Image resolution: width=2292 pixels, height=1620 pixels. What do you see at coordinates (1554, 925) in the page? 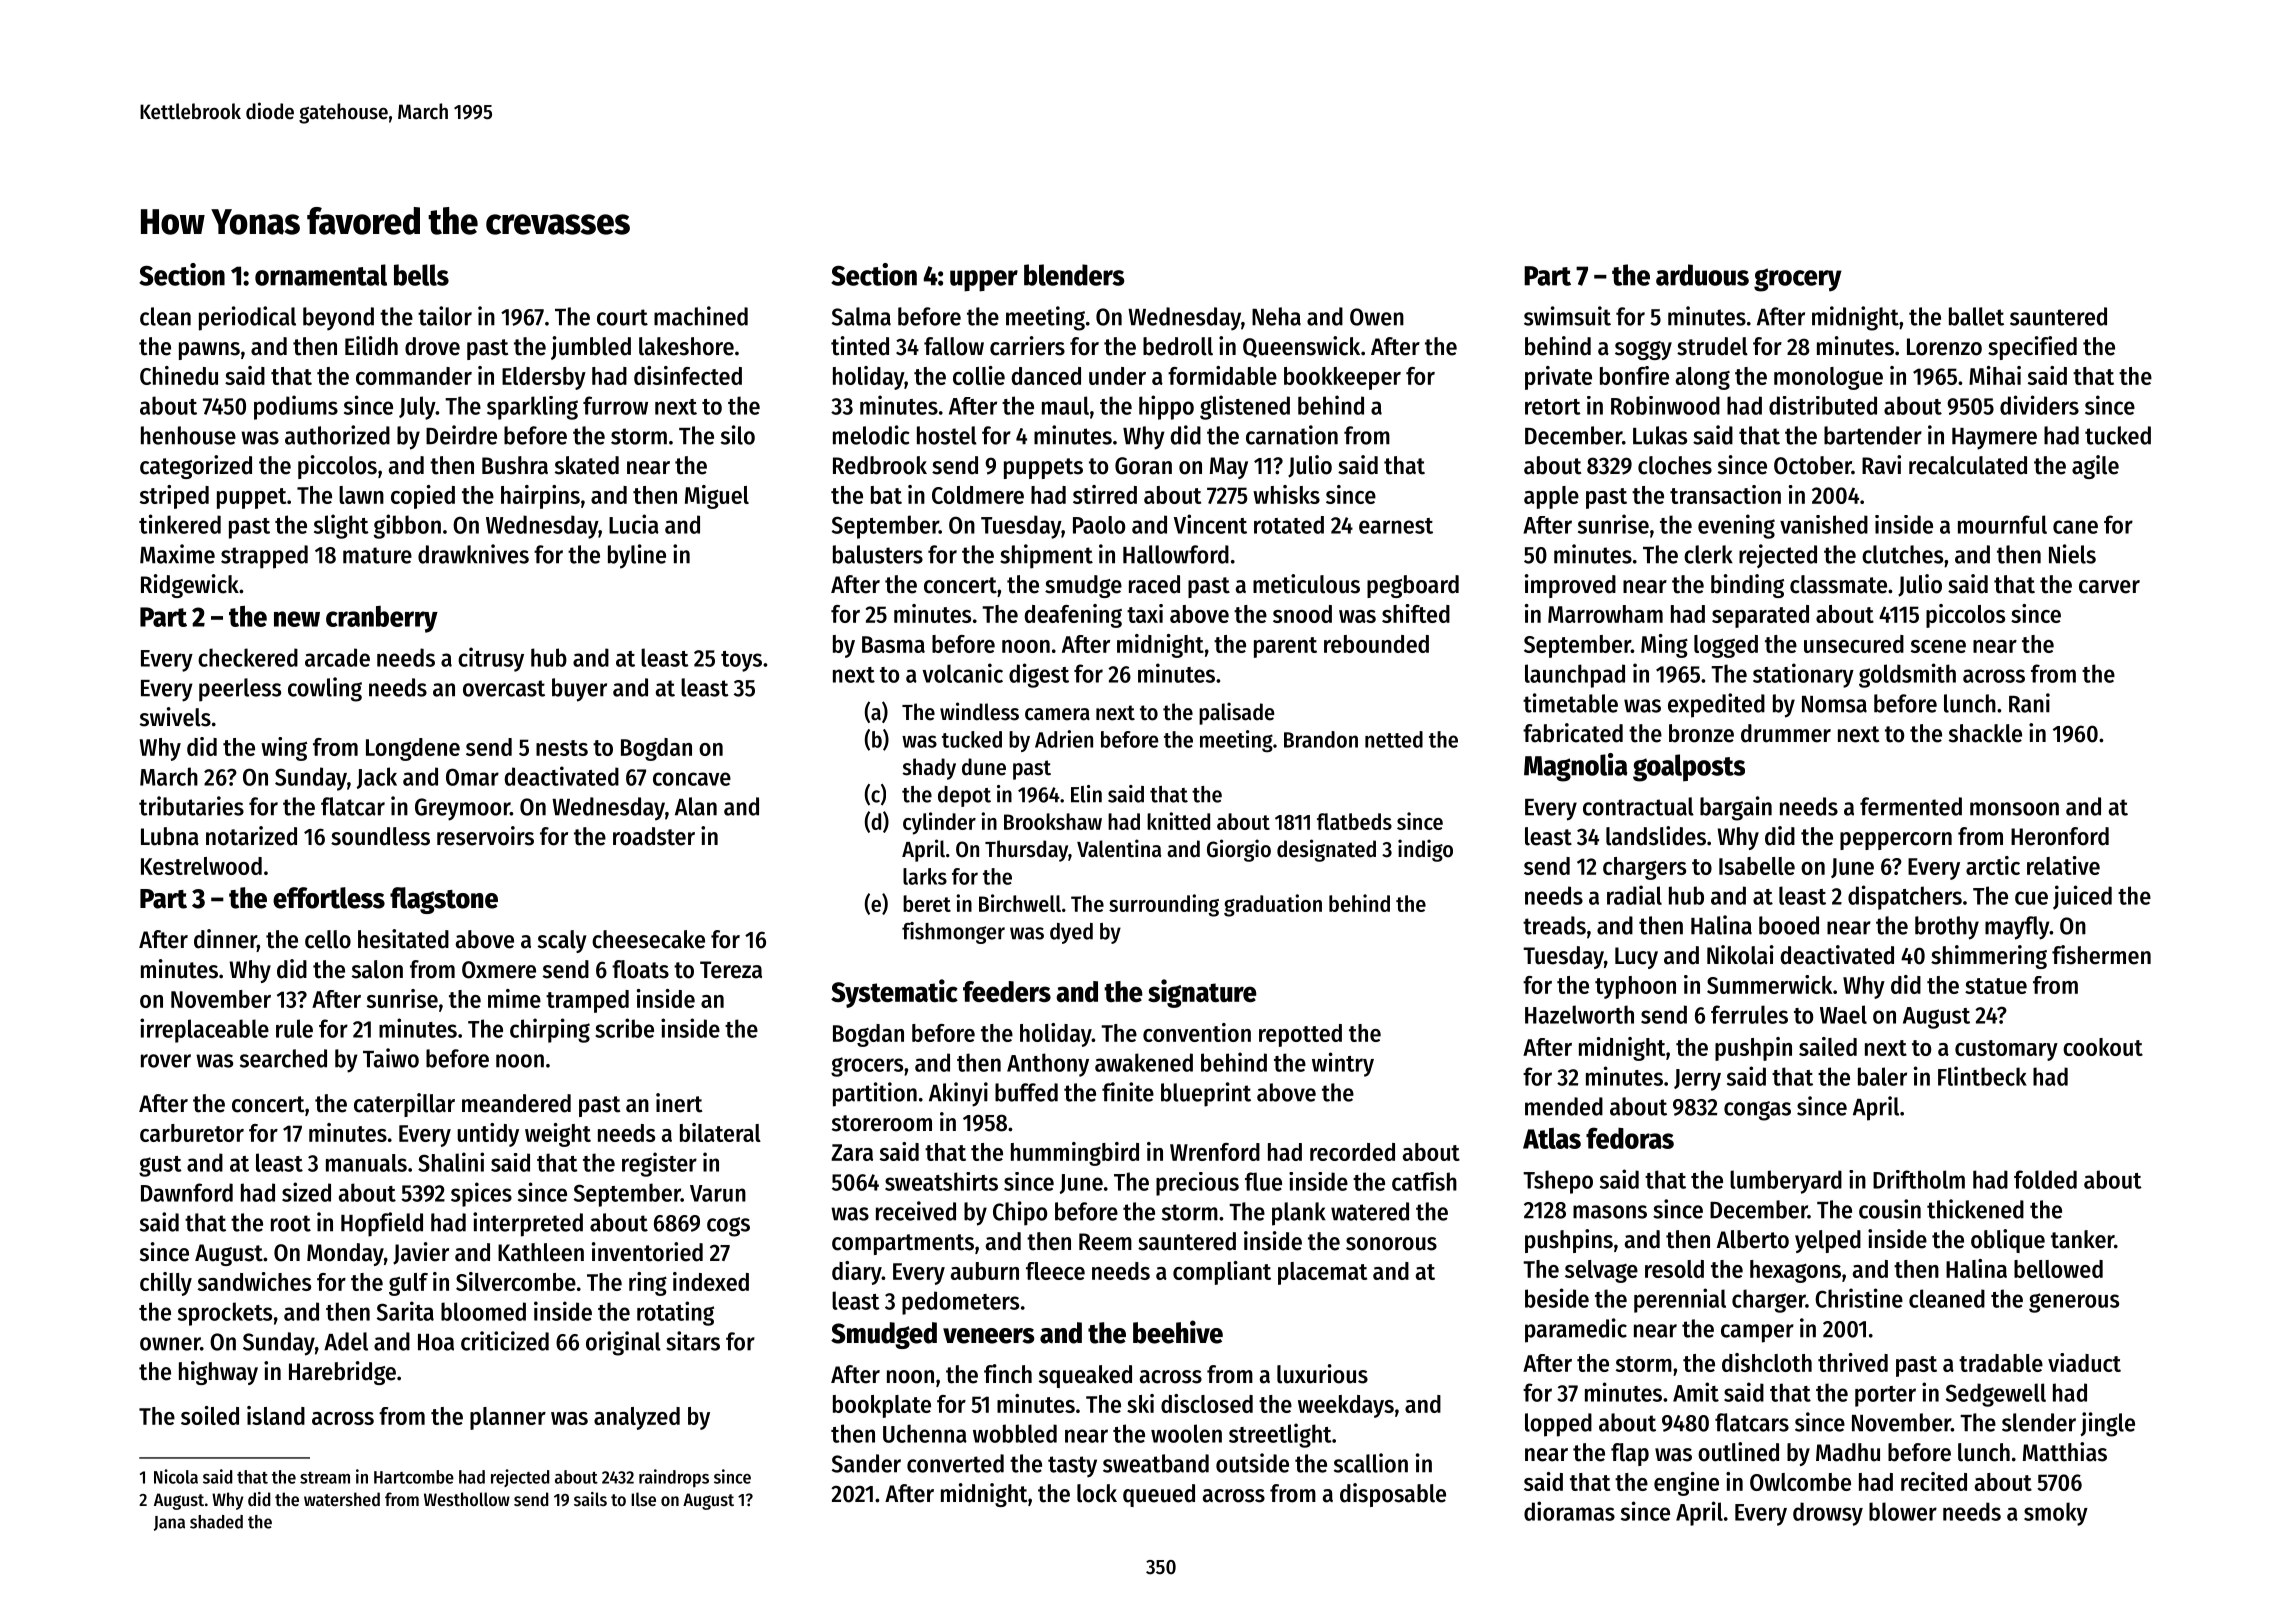
I see `treads` at bounding box center [1554, 925].
